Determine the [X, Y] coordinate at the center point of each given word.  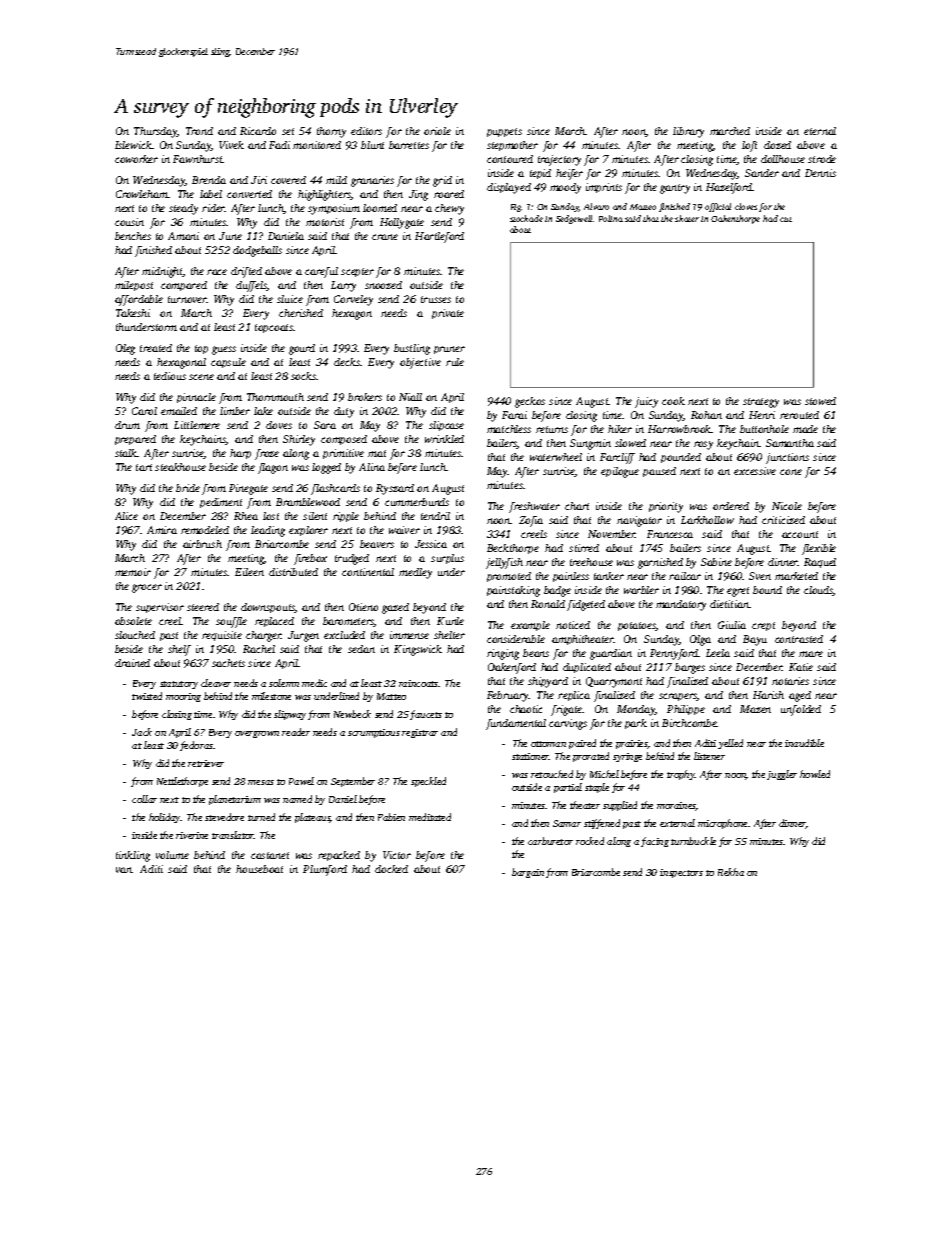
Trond [199, 131]
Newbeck [352, 714]
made [805, 429]
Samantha [790, 443]
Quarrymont [614, 682]
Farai [514, 415]
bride [188, 488]
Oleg [125, 349]
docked [391, 869]
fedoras [196, 746]
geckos [530, 402]
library [688, 132]
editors [366, 131]
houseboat [259, 869]
